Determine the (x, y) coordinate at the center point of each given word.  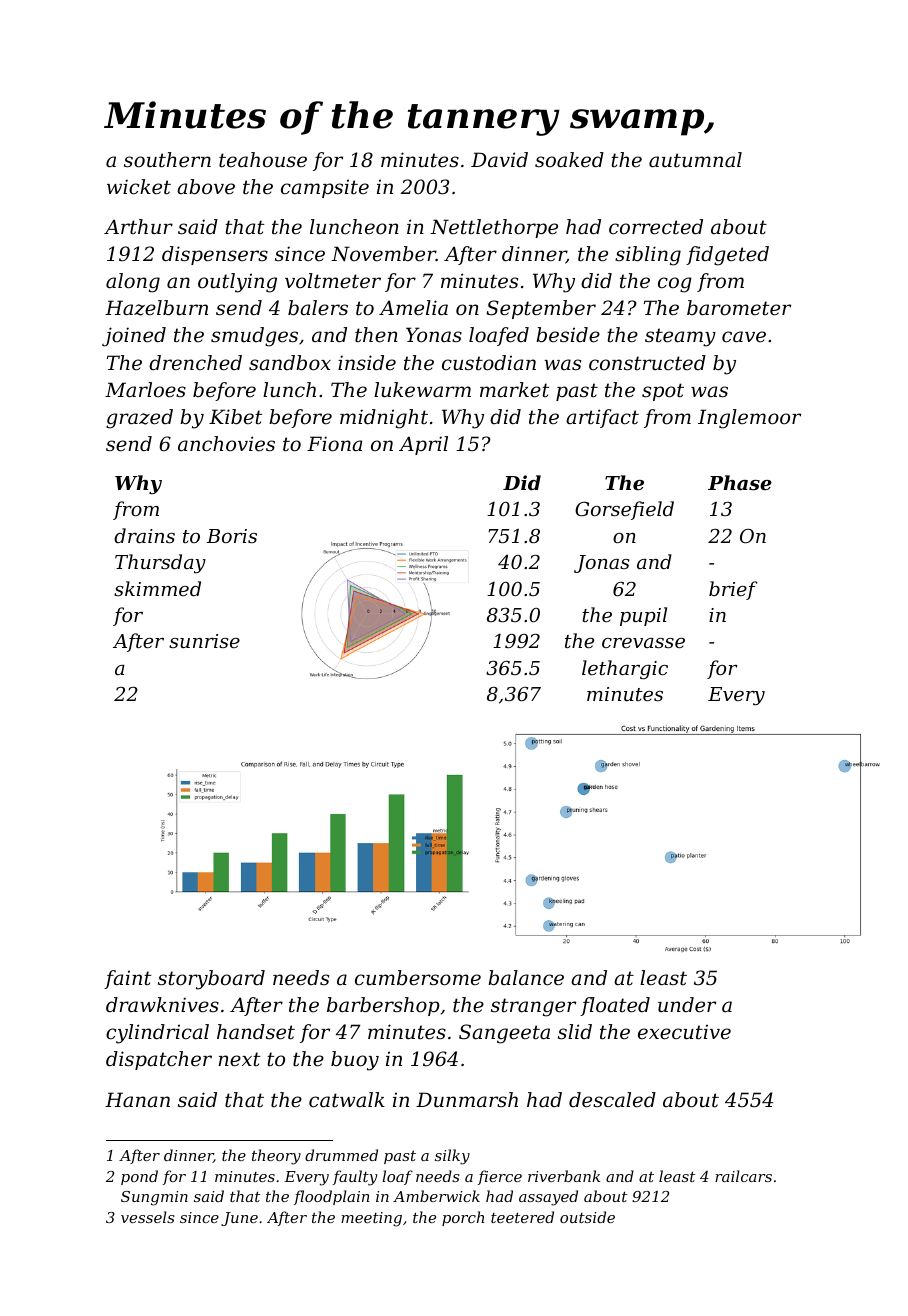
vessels (148, 1217)
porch (463, 1218)
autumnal (695, 160)
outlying (237, 283)
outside (587, 1217)
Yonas (434, 334)
